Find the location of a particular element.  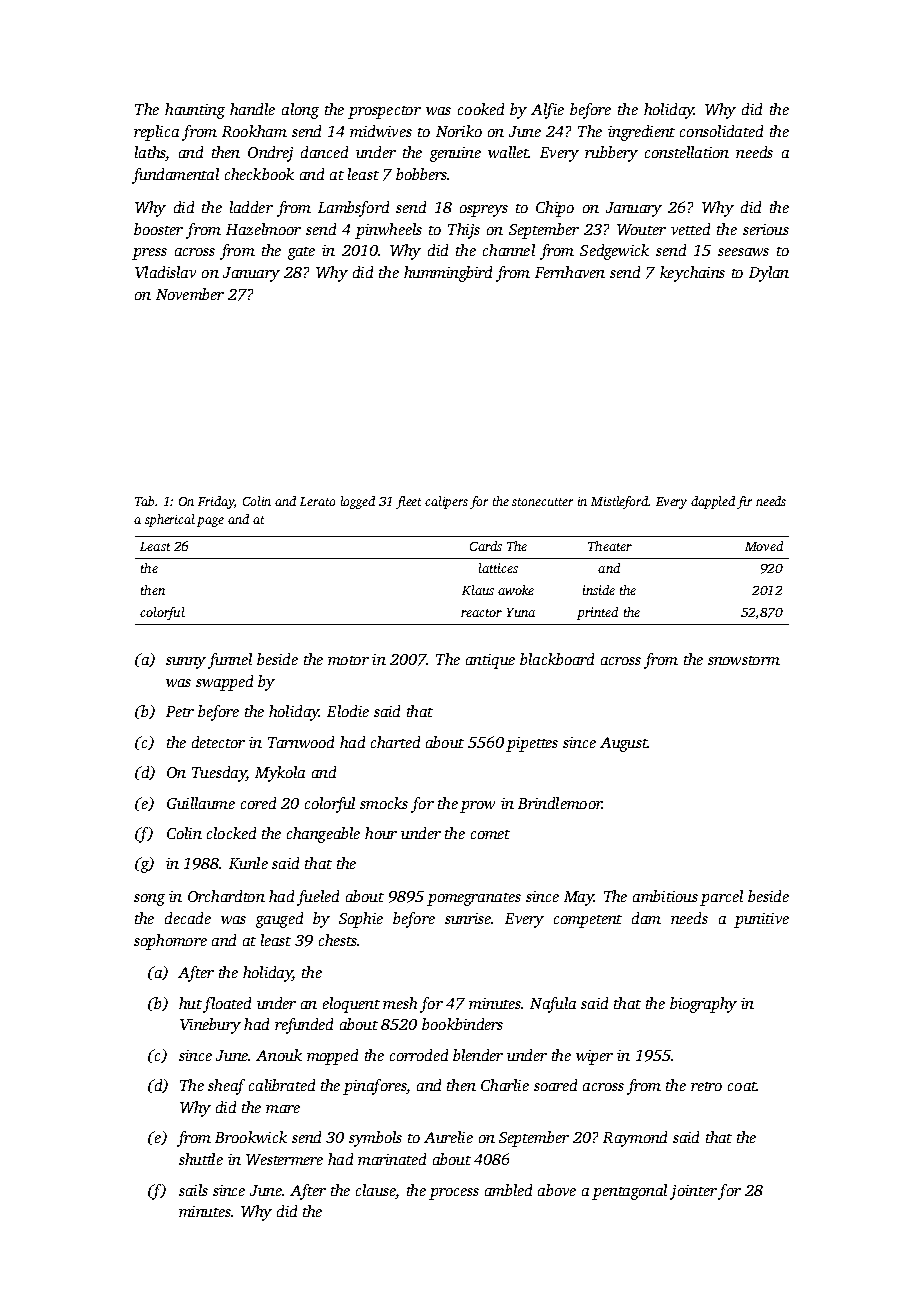

hummingbird is located at coordinates (448, 274).
